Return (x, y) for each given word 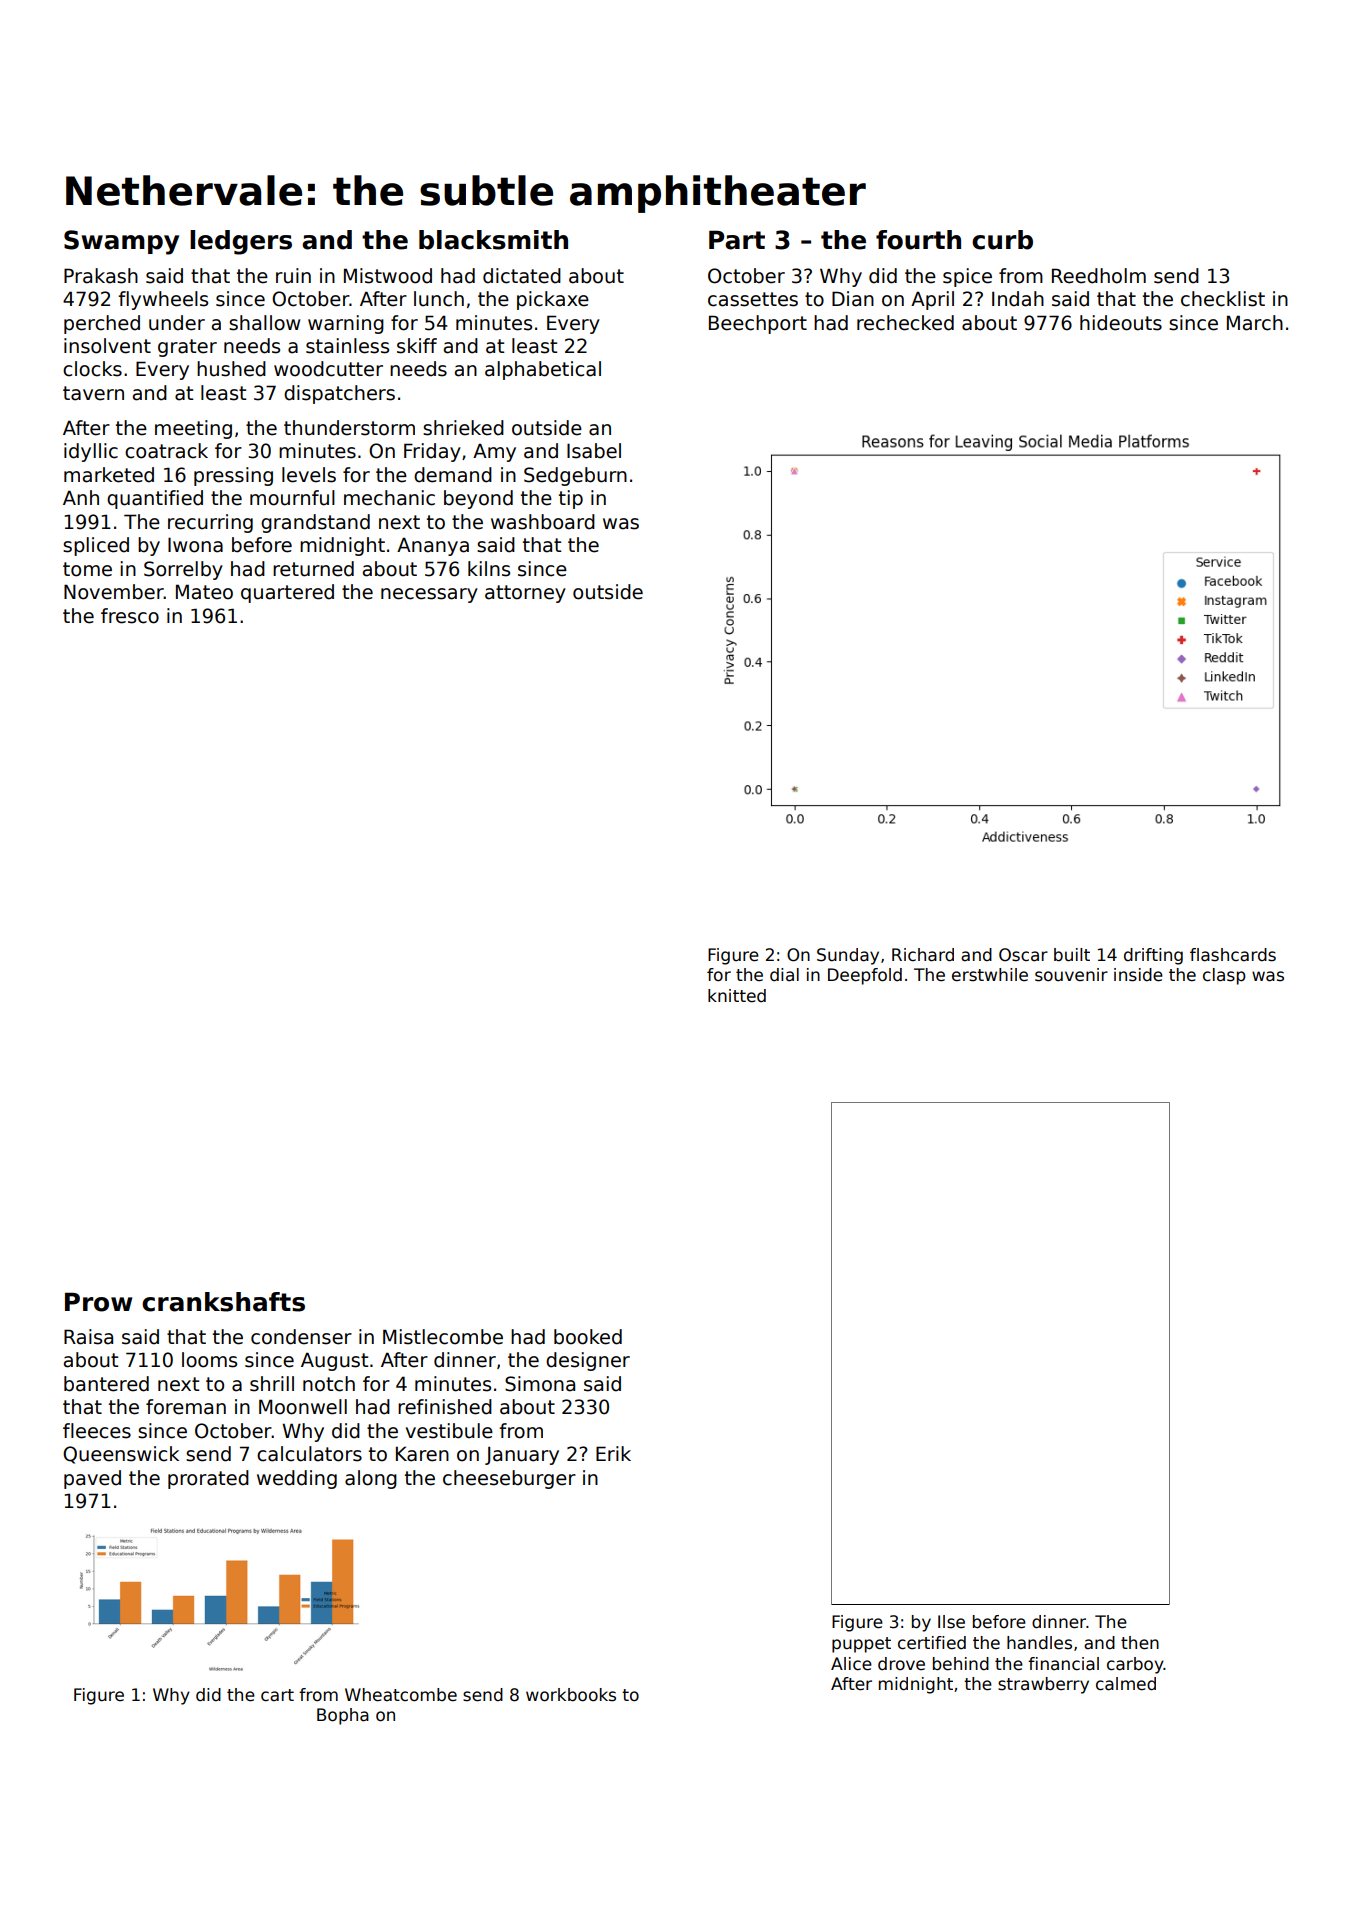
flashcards (1233, 955)
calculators (309, 1454)
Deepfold (865, 976)
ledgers (241, 242)
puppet (861, 1645)
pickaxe (553, 300)
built (1072, 955)
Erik (613, 1453)
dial (784, 975)
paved (92, 1479)
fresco (130, 616)
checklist (1223, 299)
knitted (737, 996)
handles (1039, 1643)
